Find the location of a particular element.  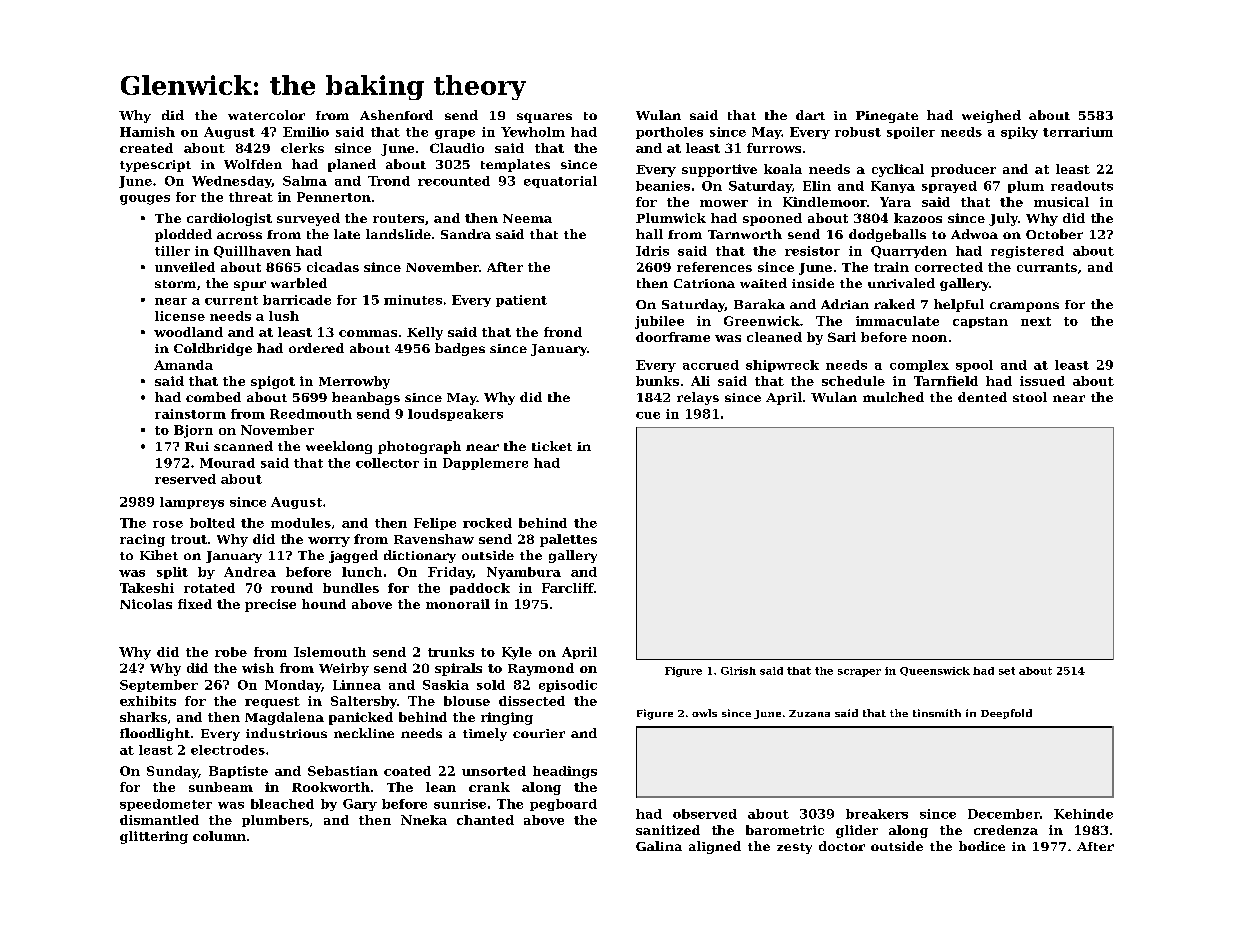

rocked is located at coordinates (487, 523).
